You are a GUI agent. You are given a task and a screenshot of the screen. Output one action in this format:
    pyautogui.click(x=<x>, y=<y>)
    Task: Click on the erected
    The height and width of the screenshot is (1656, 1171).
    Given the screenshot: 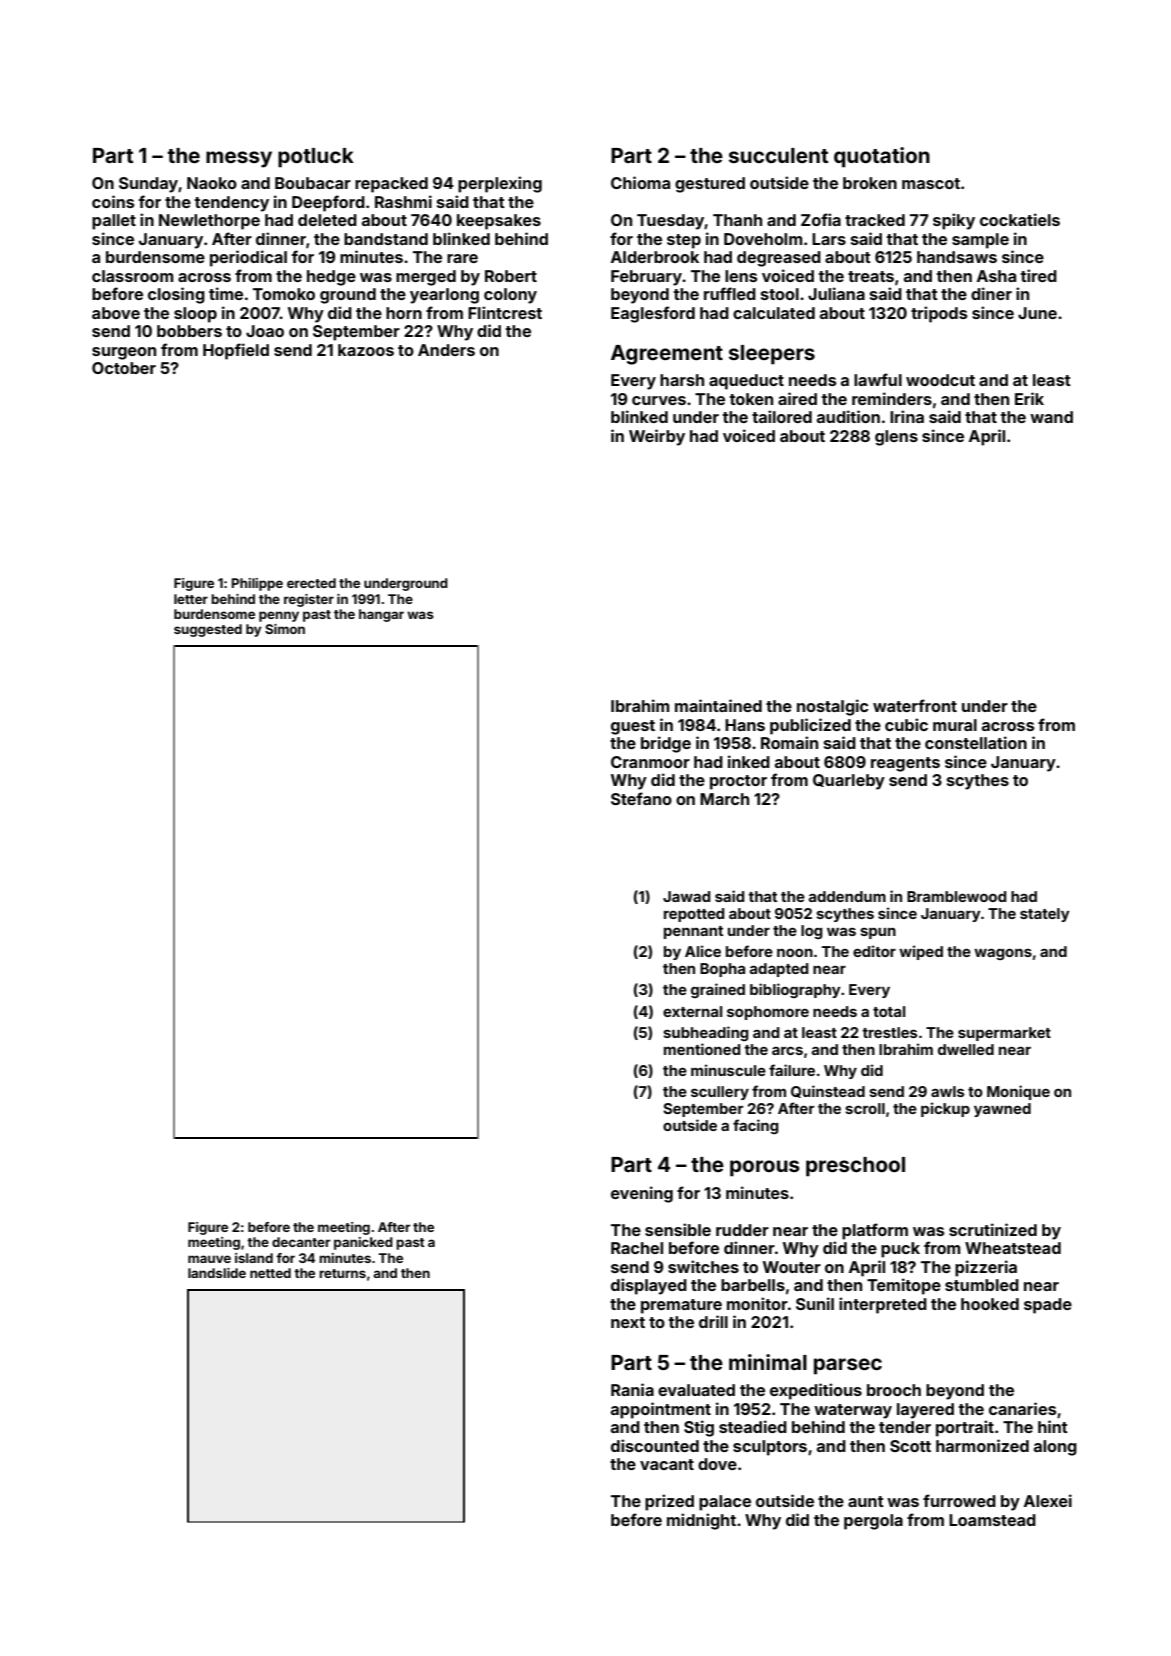 What is the action you would take?
    pyautogui.click(x=311, y=583)
